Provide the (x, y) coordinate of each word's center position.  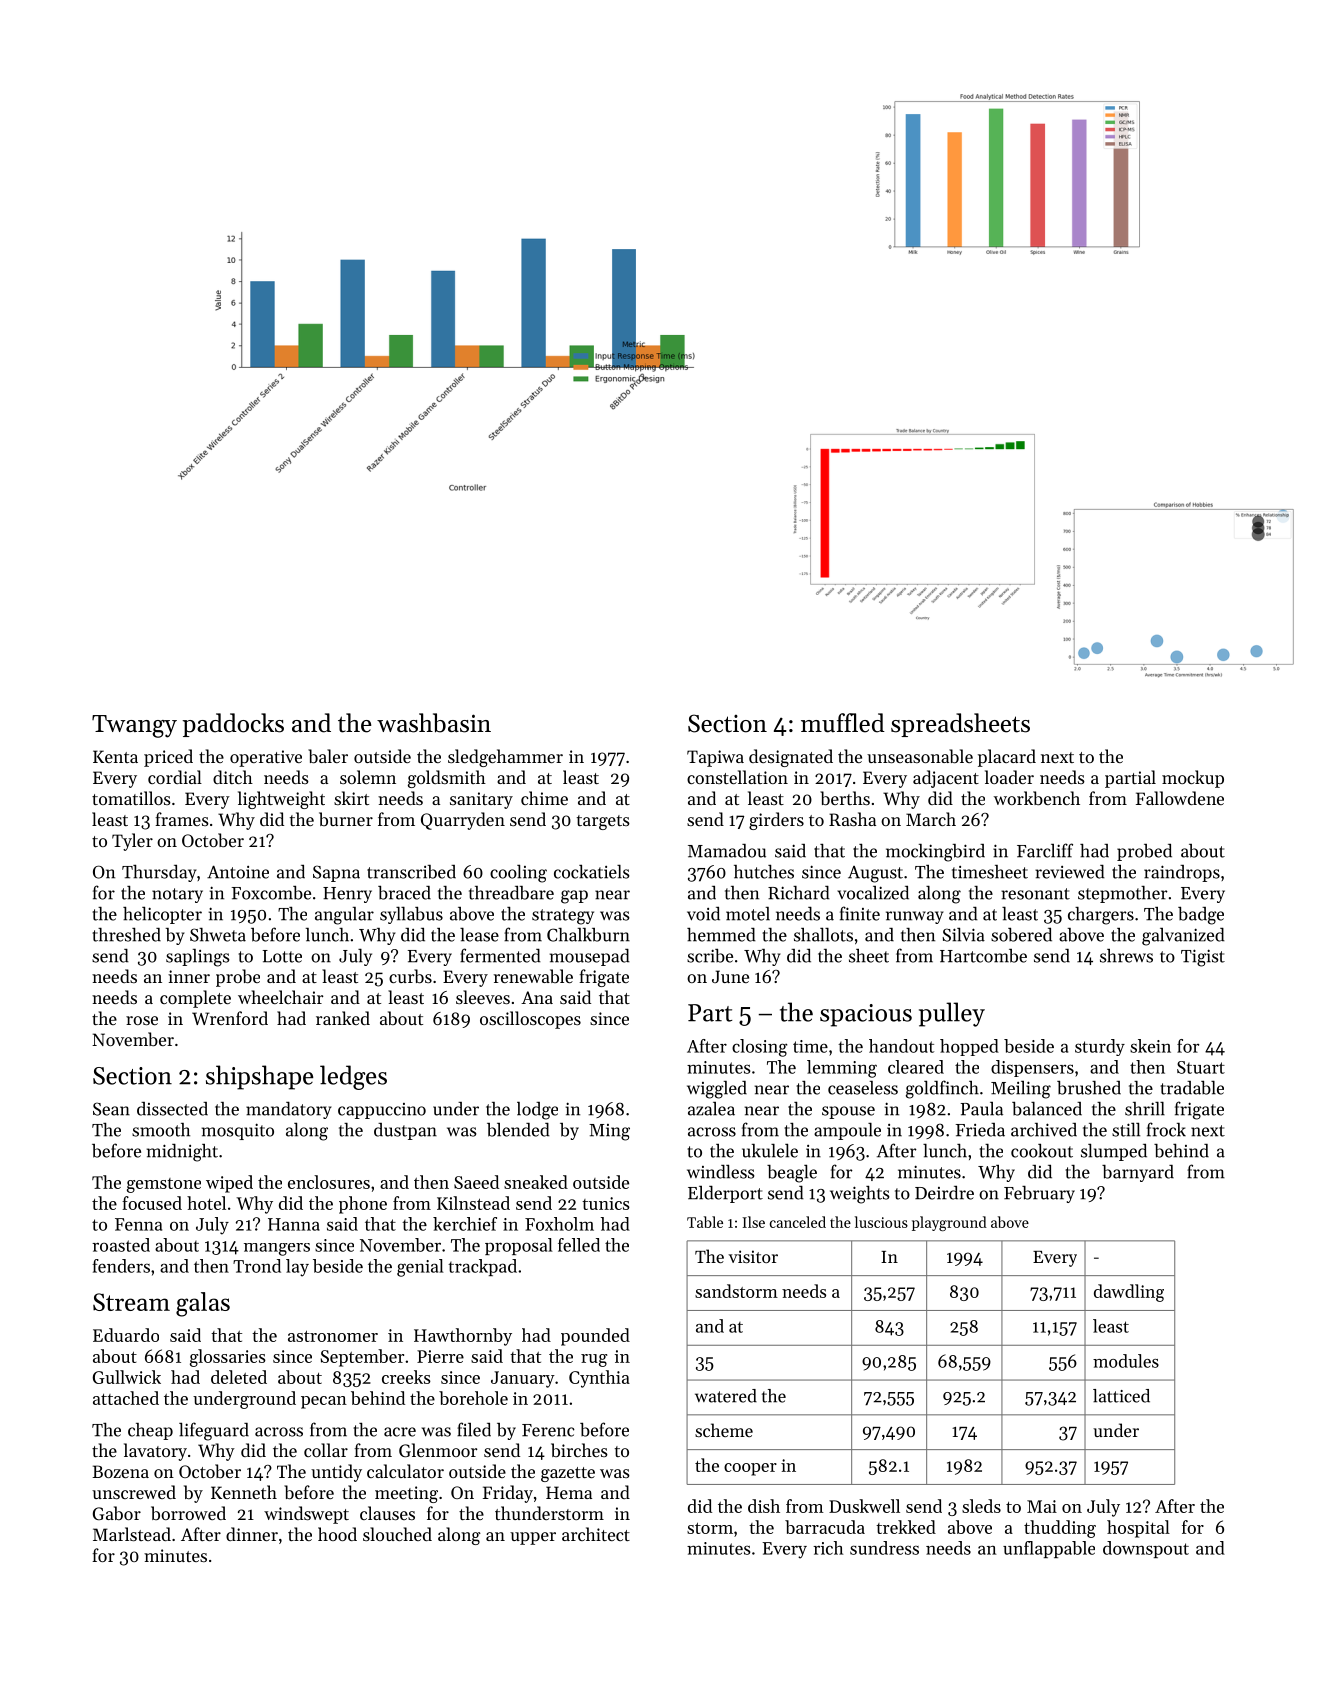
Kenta (115, 756)
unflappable (1049, 1549)
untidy (336, 1473)
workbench (1037, 798)
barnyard (1138, 1173)
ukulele (770, 1150)
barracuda (825, 1527)
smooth (161, 1130)
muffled (843, 723)
